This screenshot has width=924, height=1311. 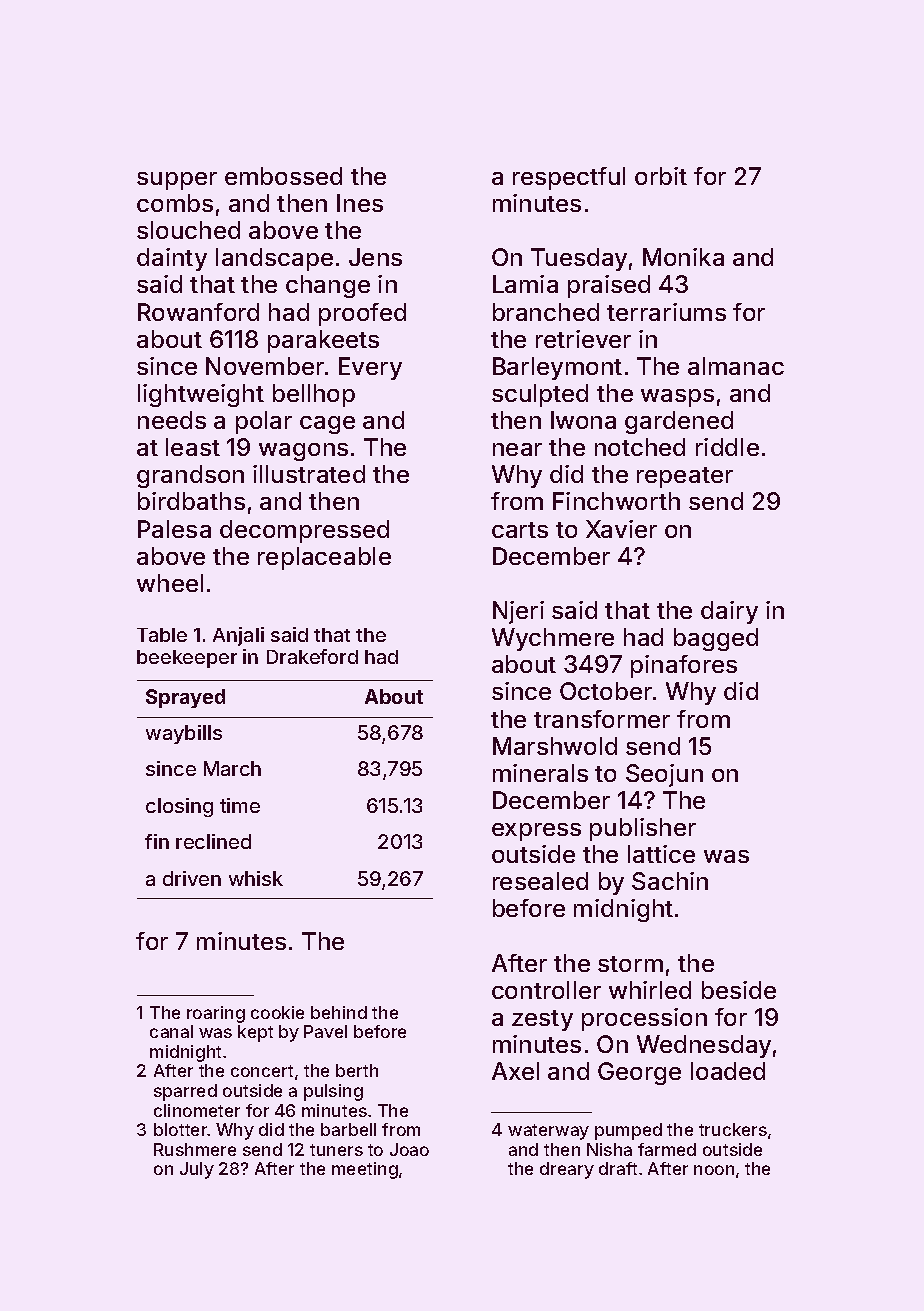 What do you see at coordinates (621, 529) in the screenshot?
I see `Xavier` at bounding box center [621, 529].
